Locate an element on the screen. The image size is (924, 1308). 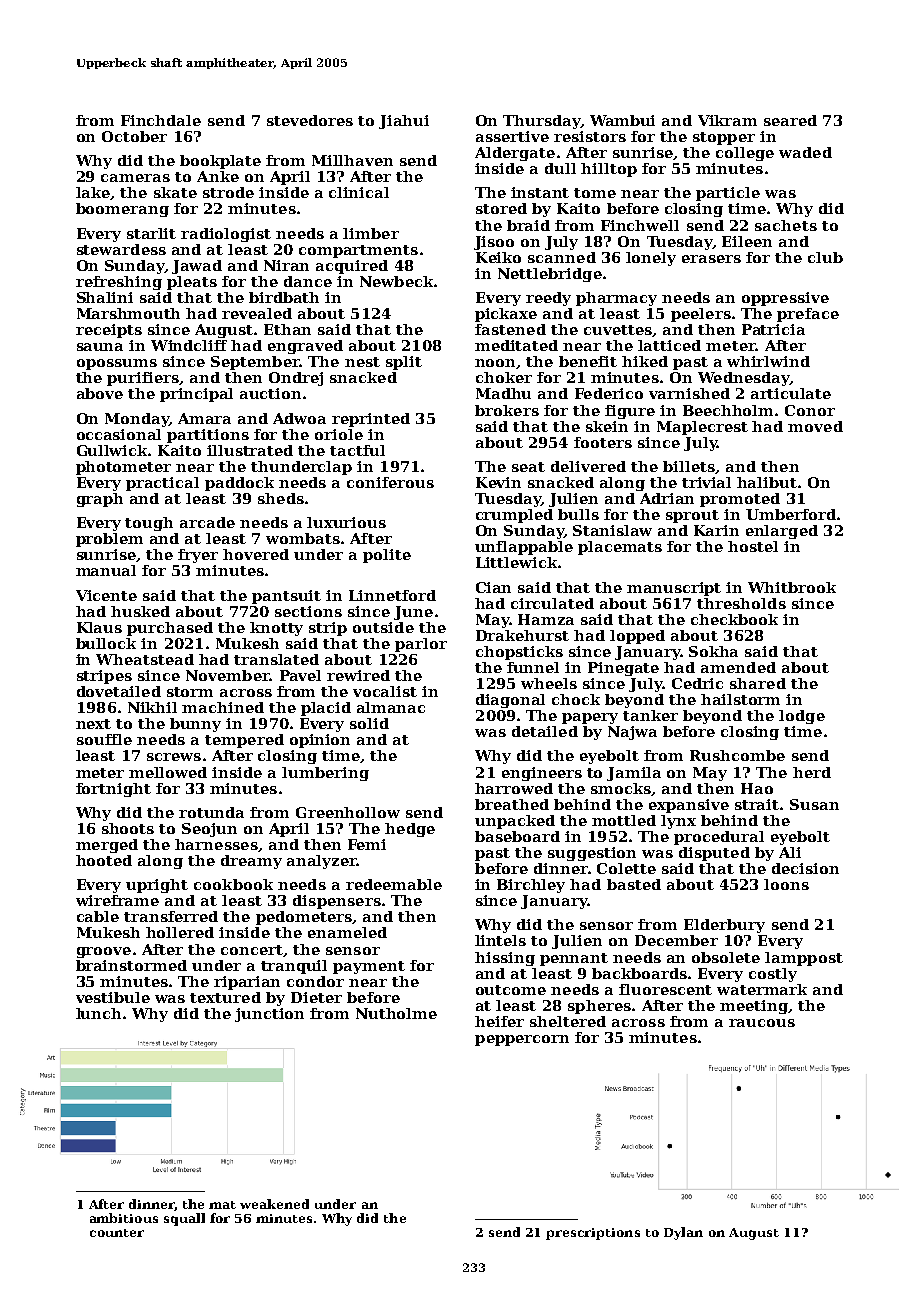
Wambui is located at coordinates (622, 120).
